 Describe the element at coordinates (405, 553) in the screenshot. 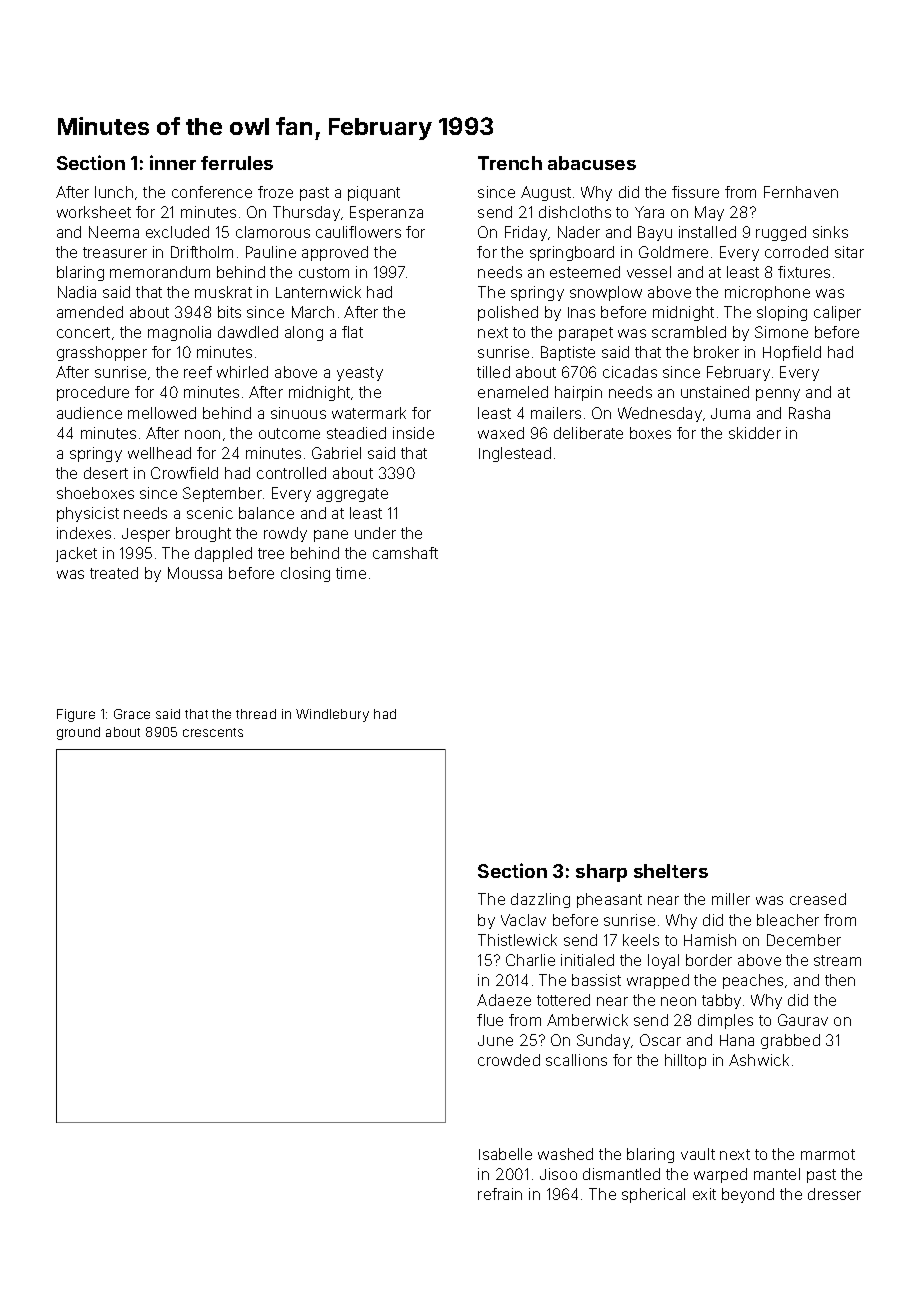

I see `camshaft` at that location.
